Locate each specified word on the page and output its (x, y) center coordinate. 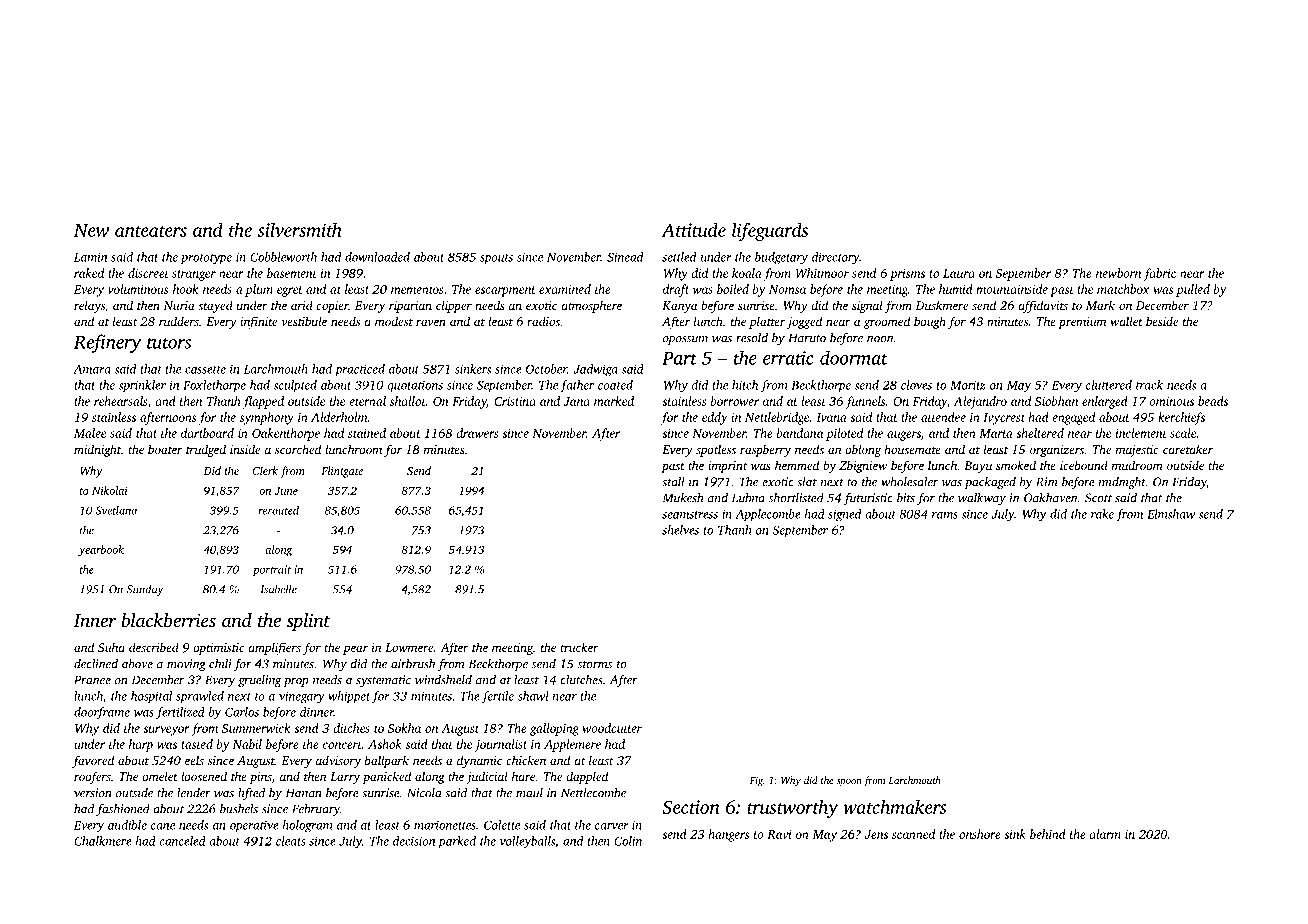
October (546, 369)
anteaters (151, 231)
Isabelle (279, 589)
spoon (849, 783)
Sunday (145, 590)
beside (1162, 321)
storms (595, 665)
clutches (581, 680)
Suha (111, 647)
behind (1048, 834)
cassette (205, 370)
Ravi (779, 834)
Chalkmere (103, 841)
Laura (959, 273)
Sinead (625, 257)
